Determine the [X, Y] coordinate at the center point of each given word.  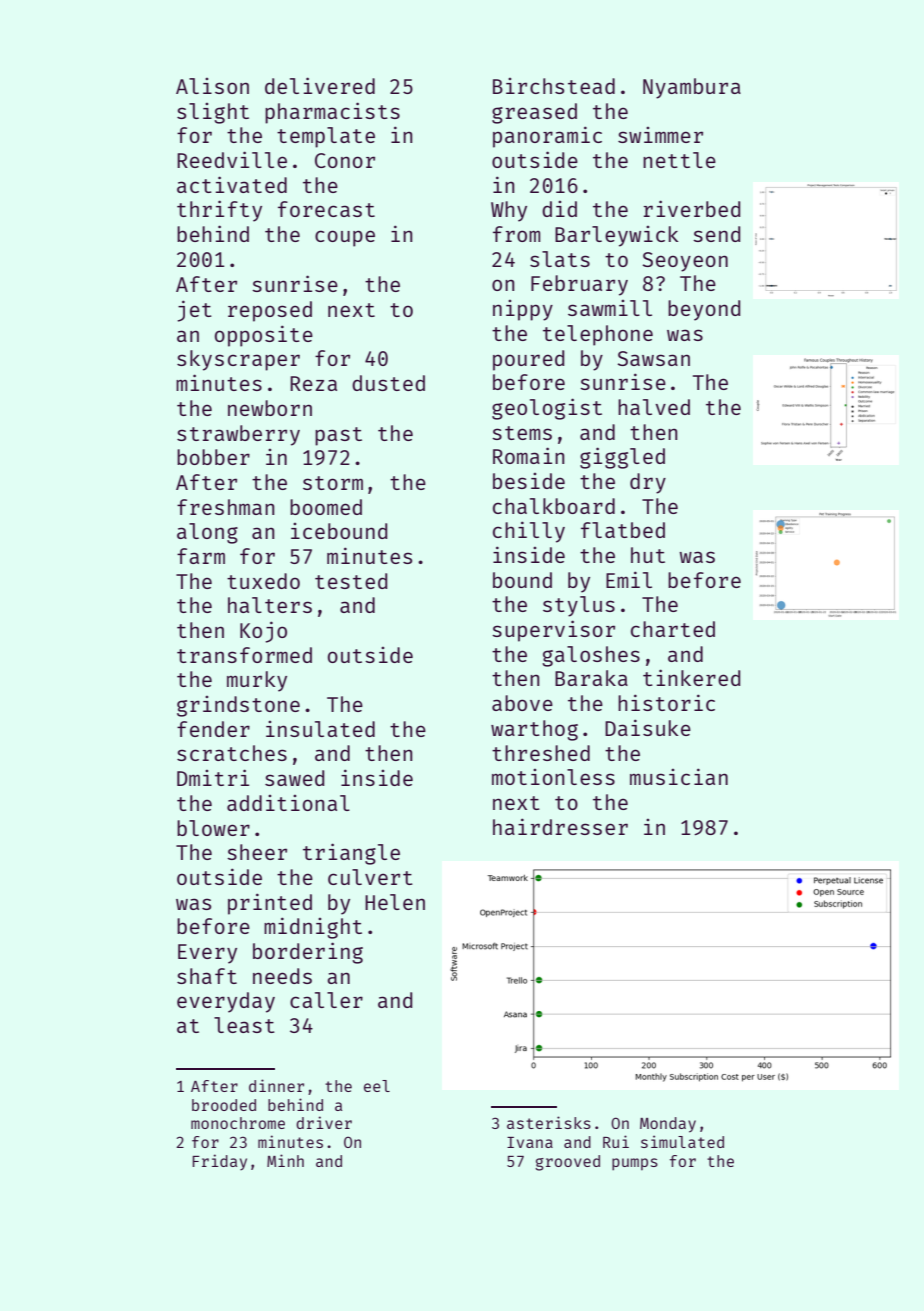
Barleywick [617, 236]
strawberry [238, 435]
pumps [635, 1164]
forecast [326, 209]
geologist [547, 409]
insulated [320, 729]
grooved [567, 1163]
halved [654, 407]
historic [666, 702]
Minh [285, 1160]
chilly [529, 532]
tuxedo [263, 581]
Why [509, 211]
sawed [294, 778]
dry [648, 483]
